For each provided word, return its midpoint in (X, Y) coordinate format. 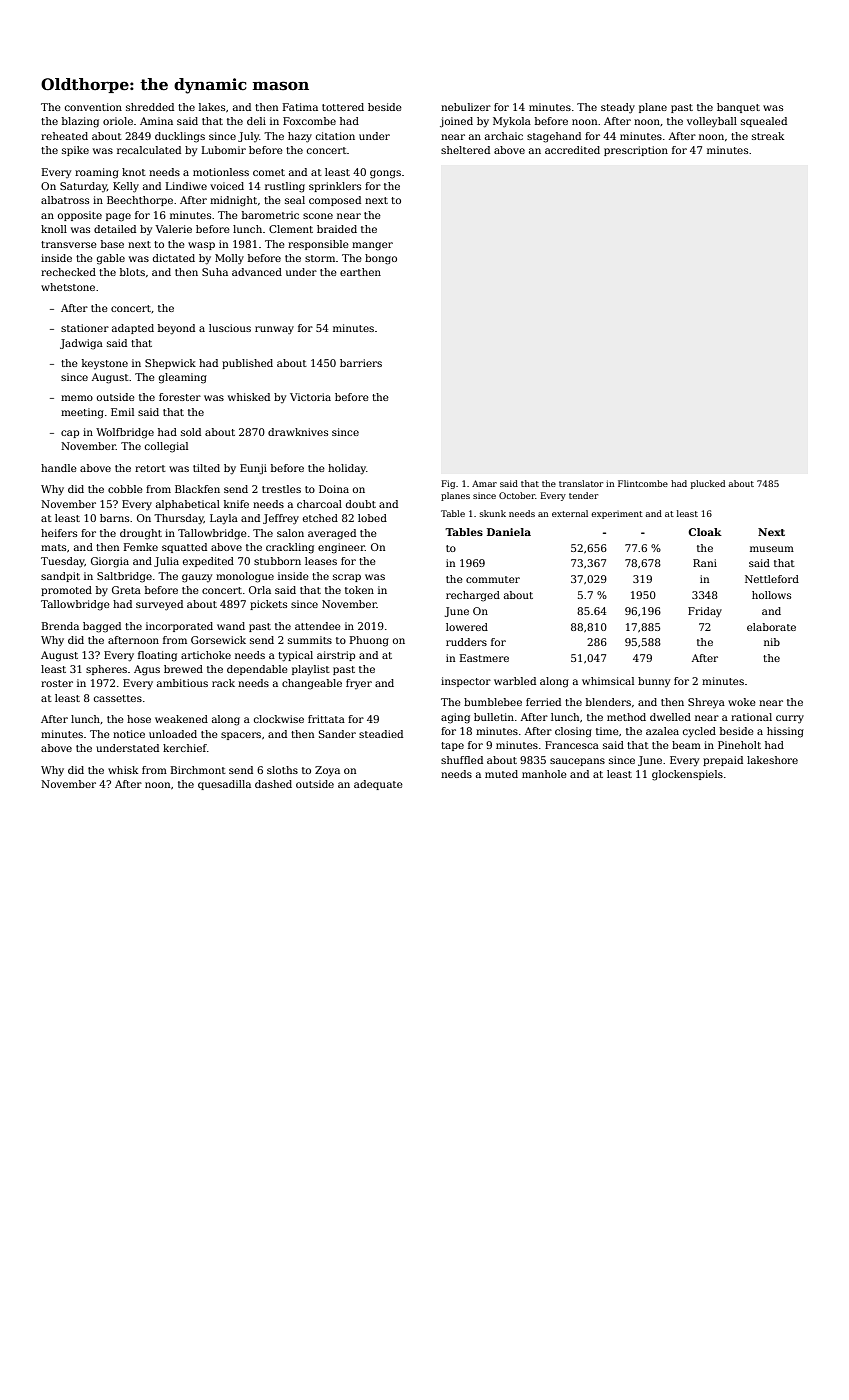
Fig (448, 484)
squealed (764, 122)
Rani (705, 563)
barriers (361, 363)
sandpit (60, 577)
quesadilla (224, 785)
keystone (105, 364)
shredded (150, 107)
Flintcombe (643, 483)
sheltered (465, 150)
